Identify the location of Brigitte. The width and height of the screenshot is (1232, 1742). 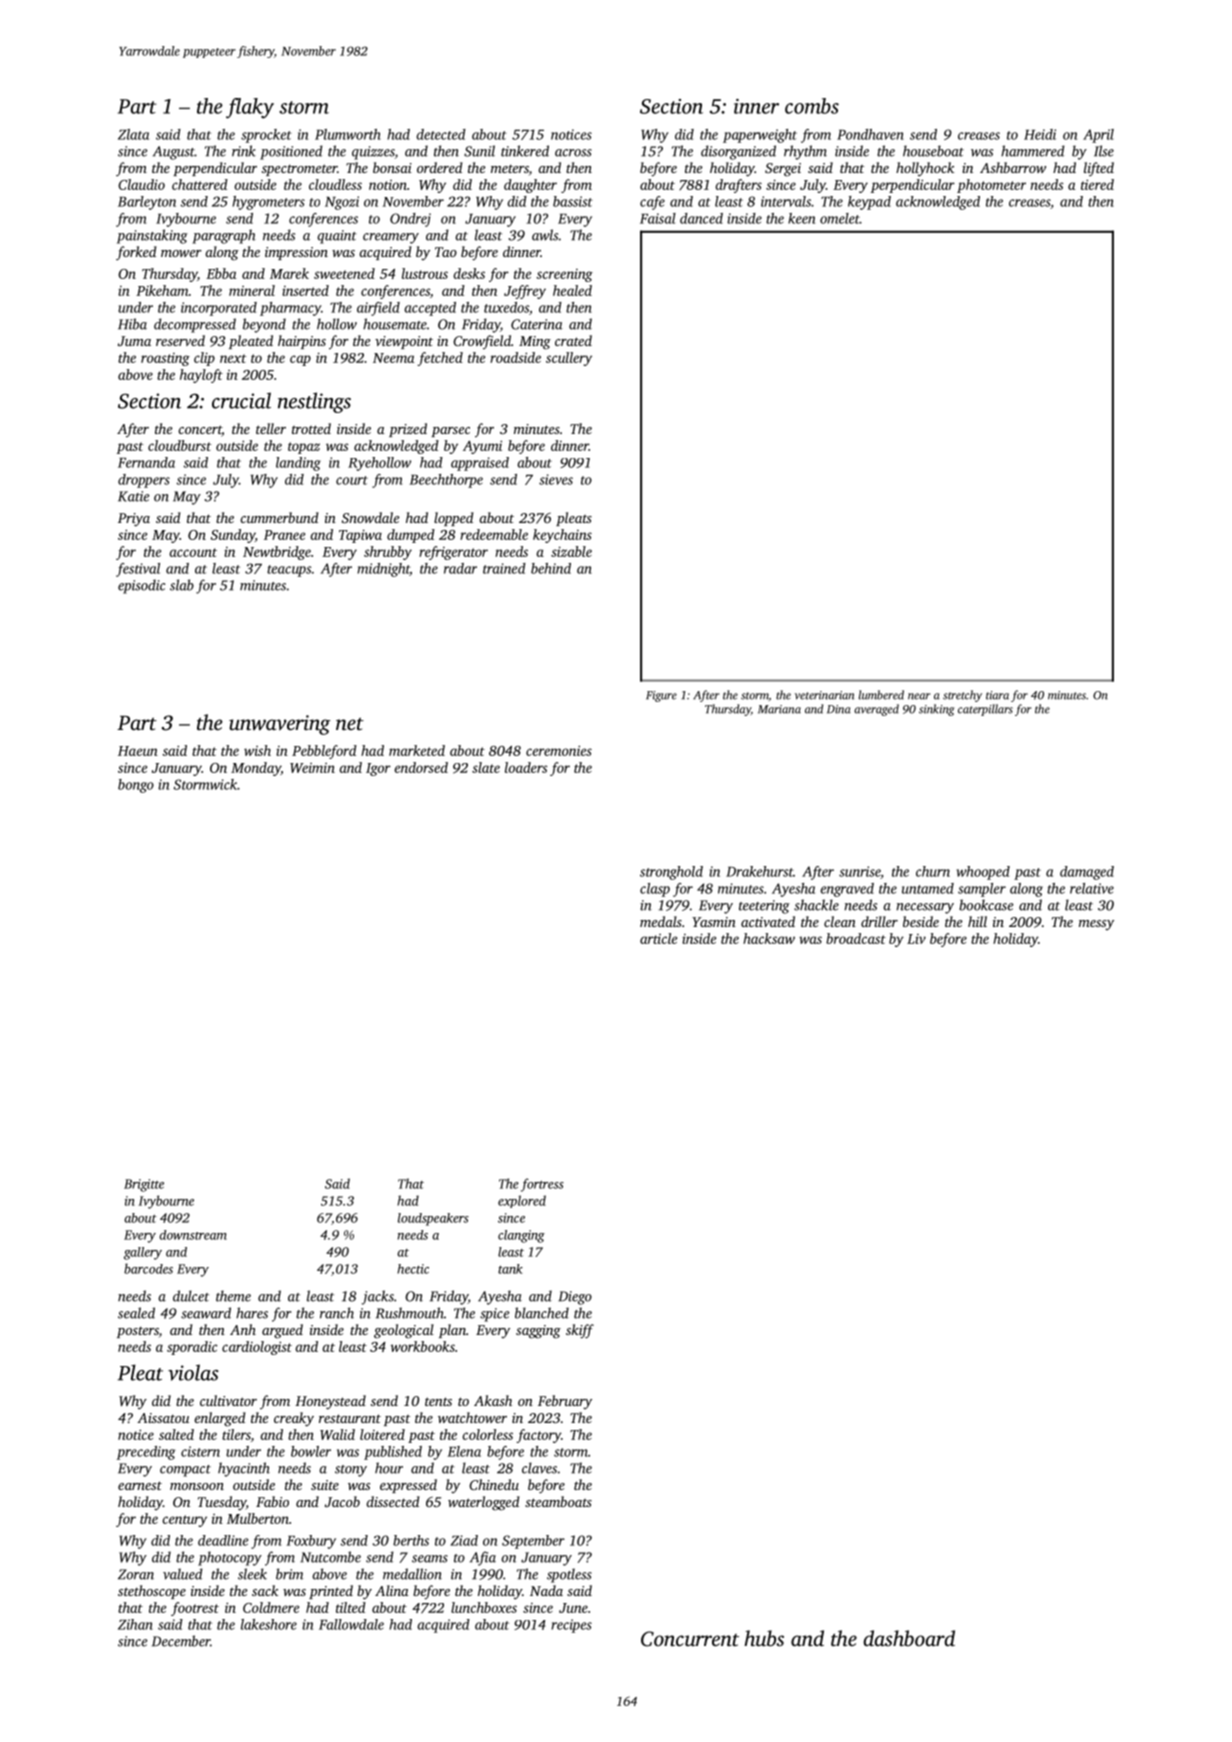
(144, 1185).
